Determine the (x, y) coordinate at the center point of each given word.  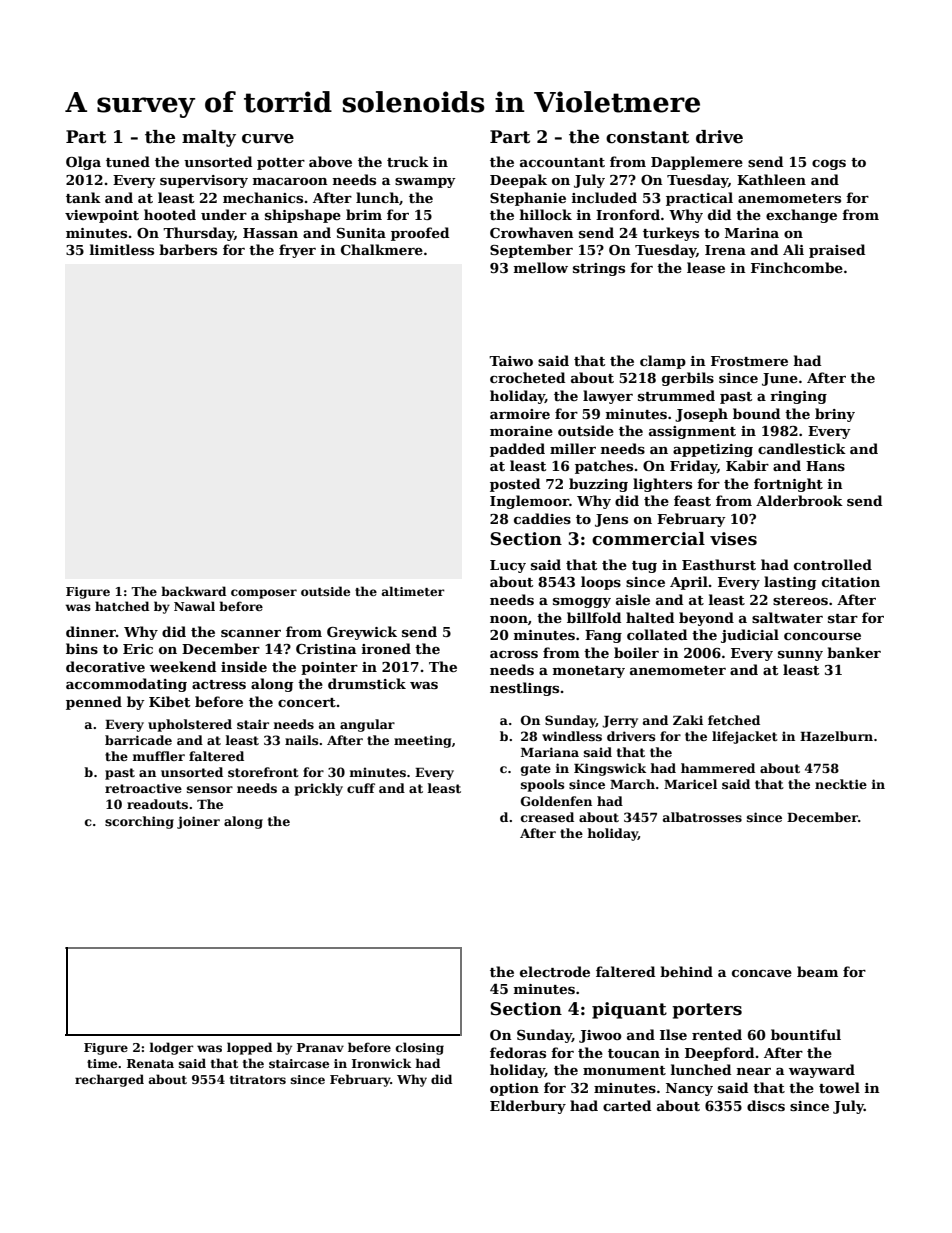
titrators (258, 1079)
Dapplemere (697, 163)
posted (515, 485)
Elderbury (528, 1107)
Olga (83, 163)
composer (264, 594)
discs (766, 1105)
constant (647, 137)
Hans (825, 466)
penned (94, 703)
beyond (706, 619)
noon (509, 619)
